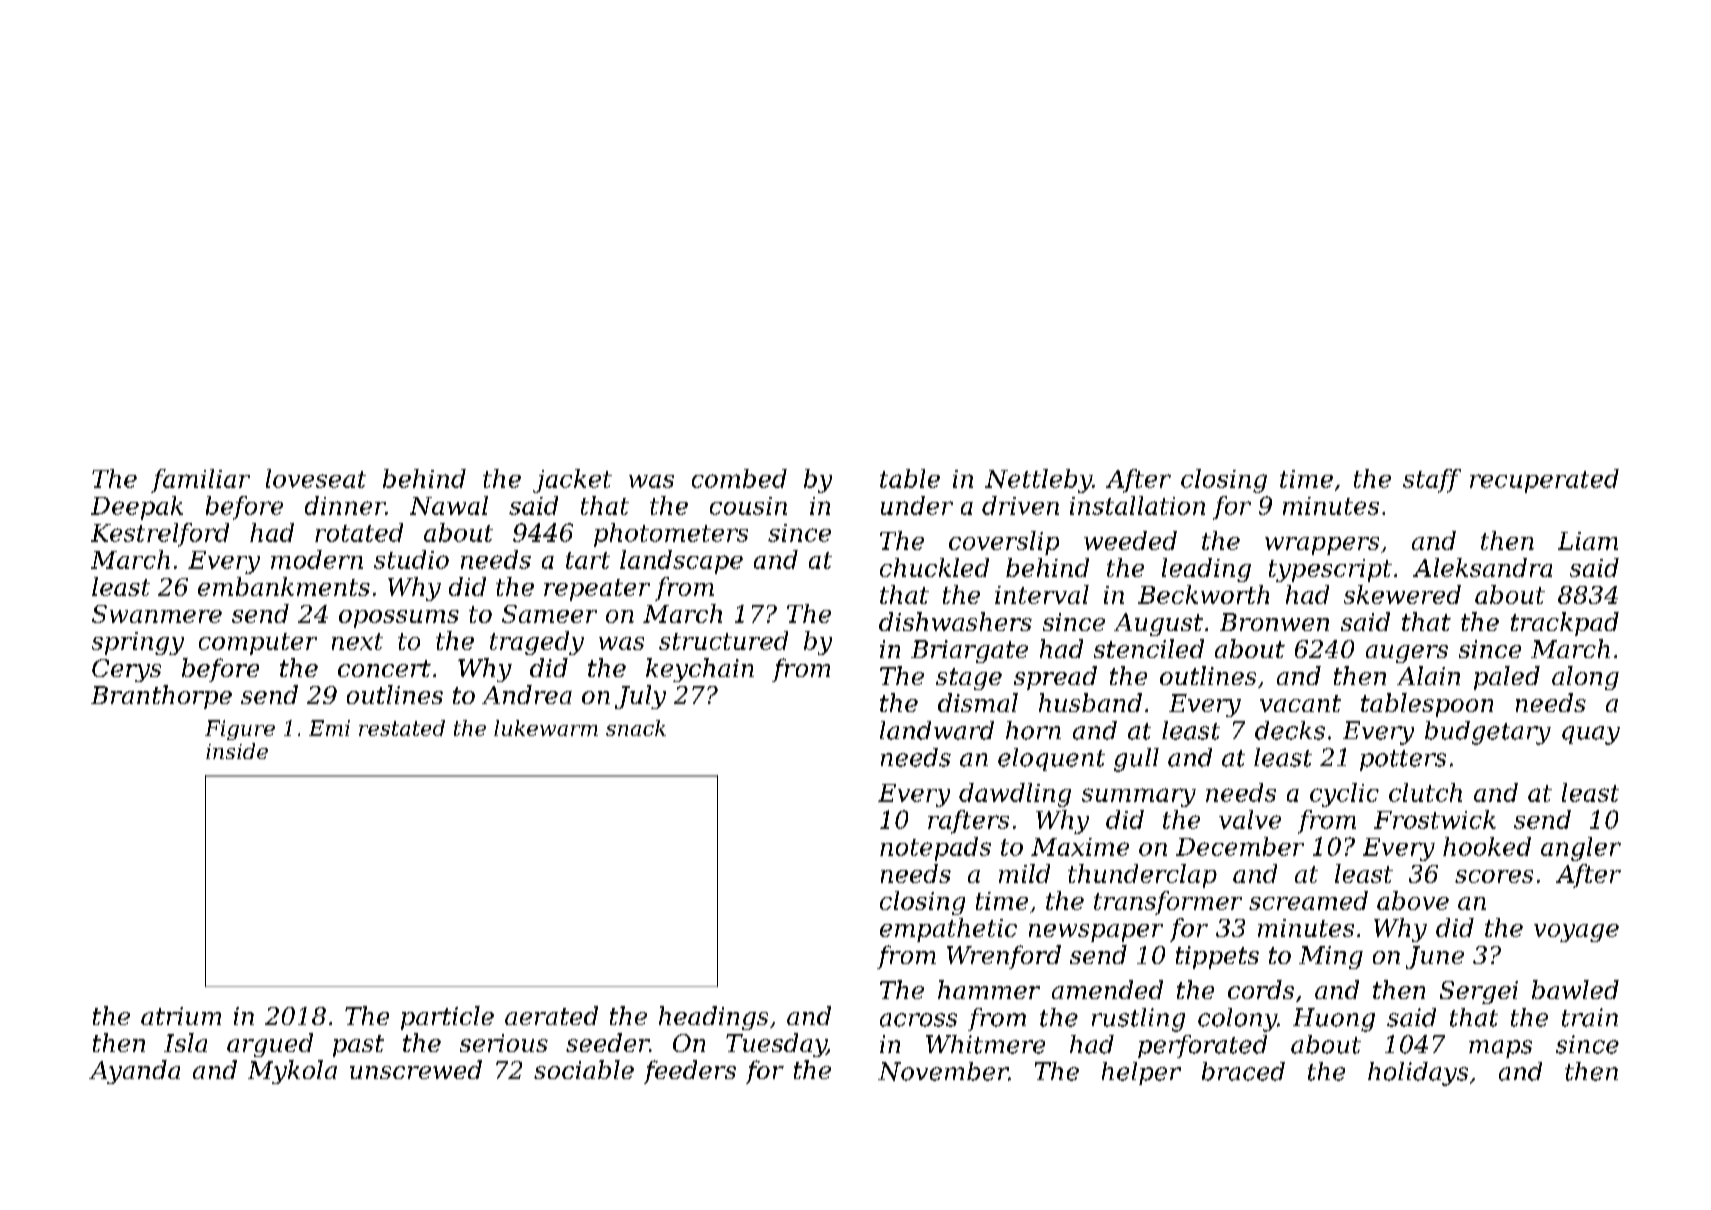  What do you see at coordinates (713, 1018) in the screenshot?
I see `headings` at bounding box center [713, 1018].
